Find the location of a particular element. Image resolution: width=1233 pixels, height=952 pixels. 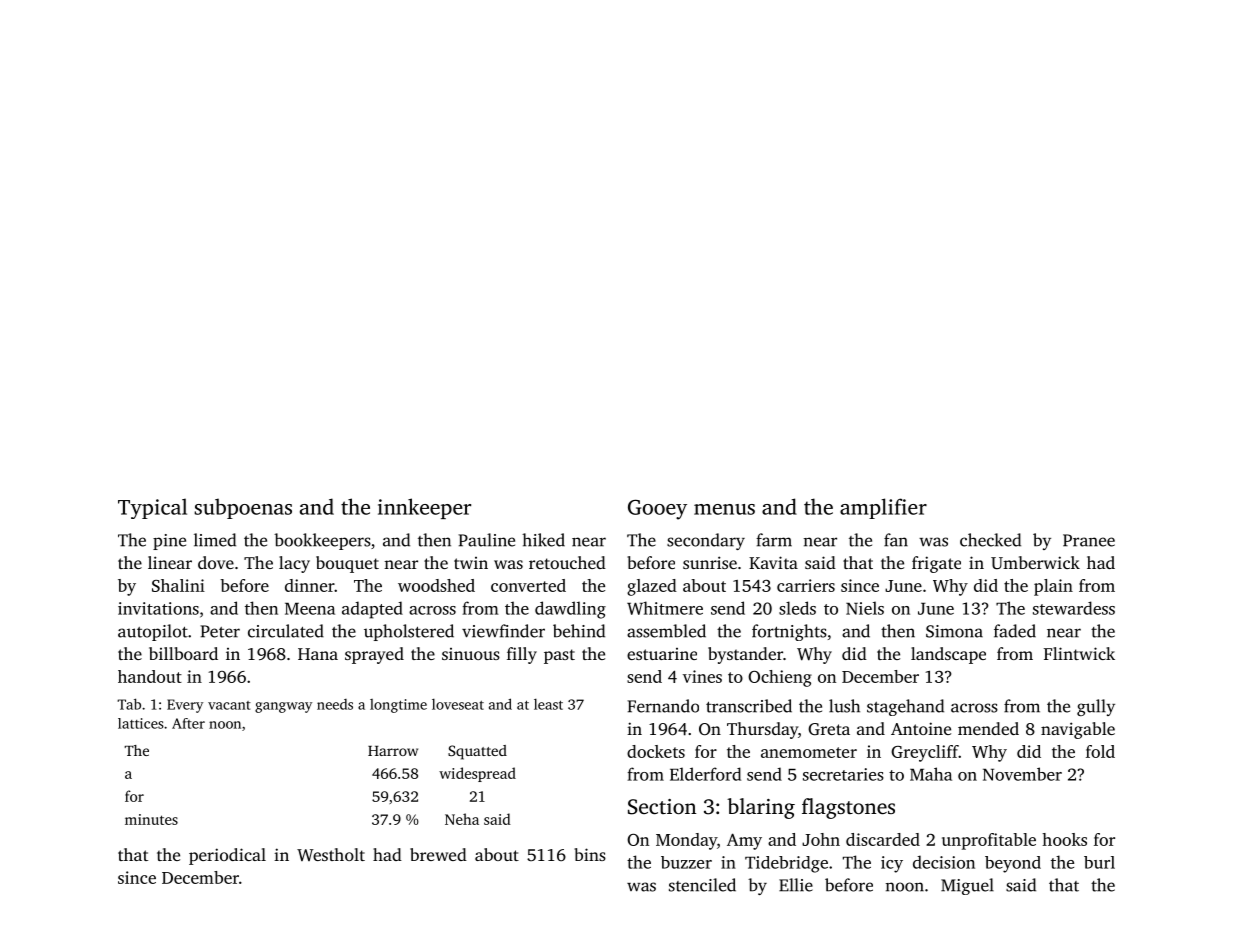

faded is located at coordinates (1015, 631).
